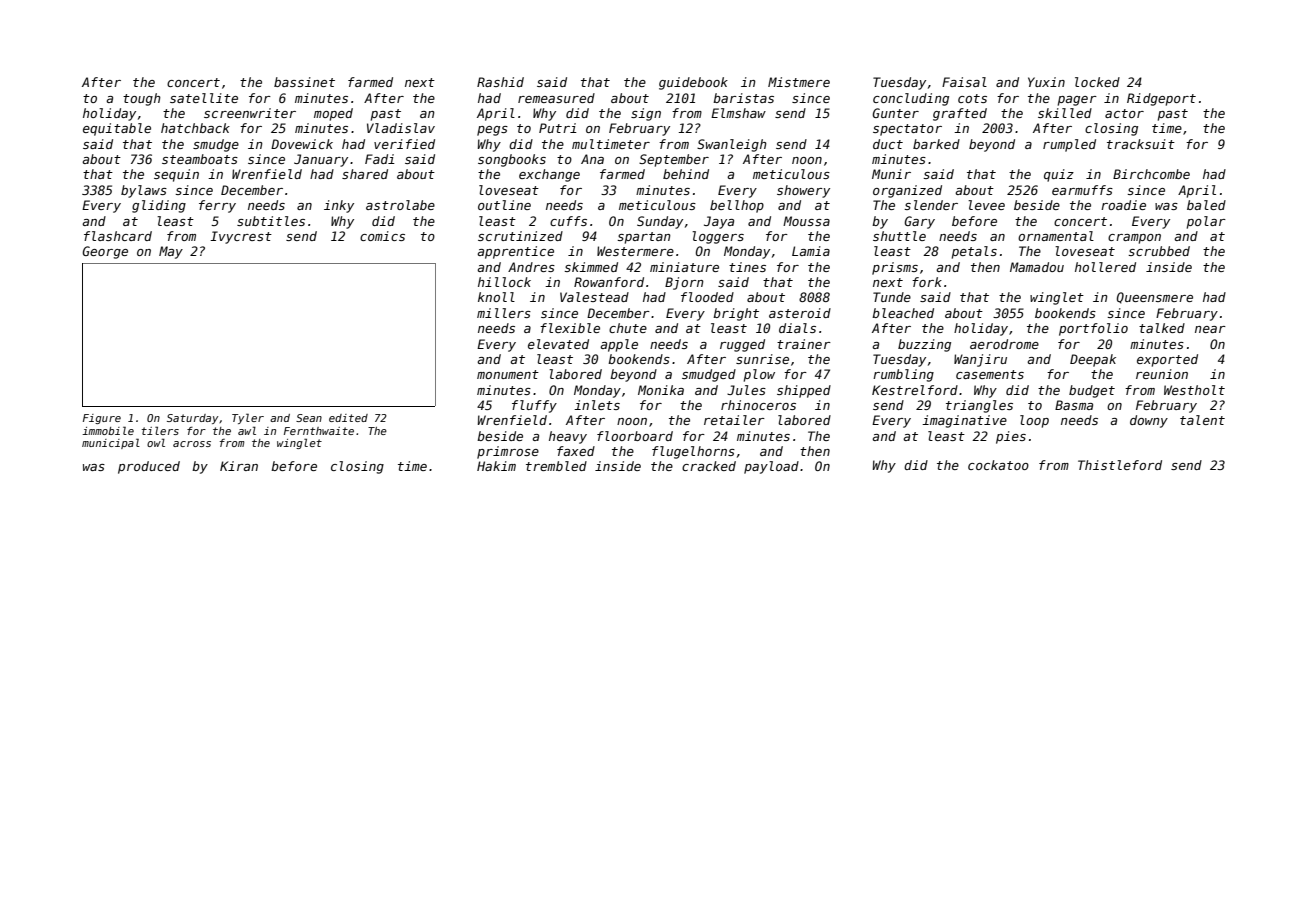 The image size is (1308, 924). Describe the element at coordinates (903, 313) in the page. I see `bleached` at that location.
